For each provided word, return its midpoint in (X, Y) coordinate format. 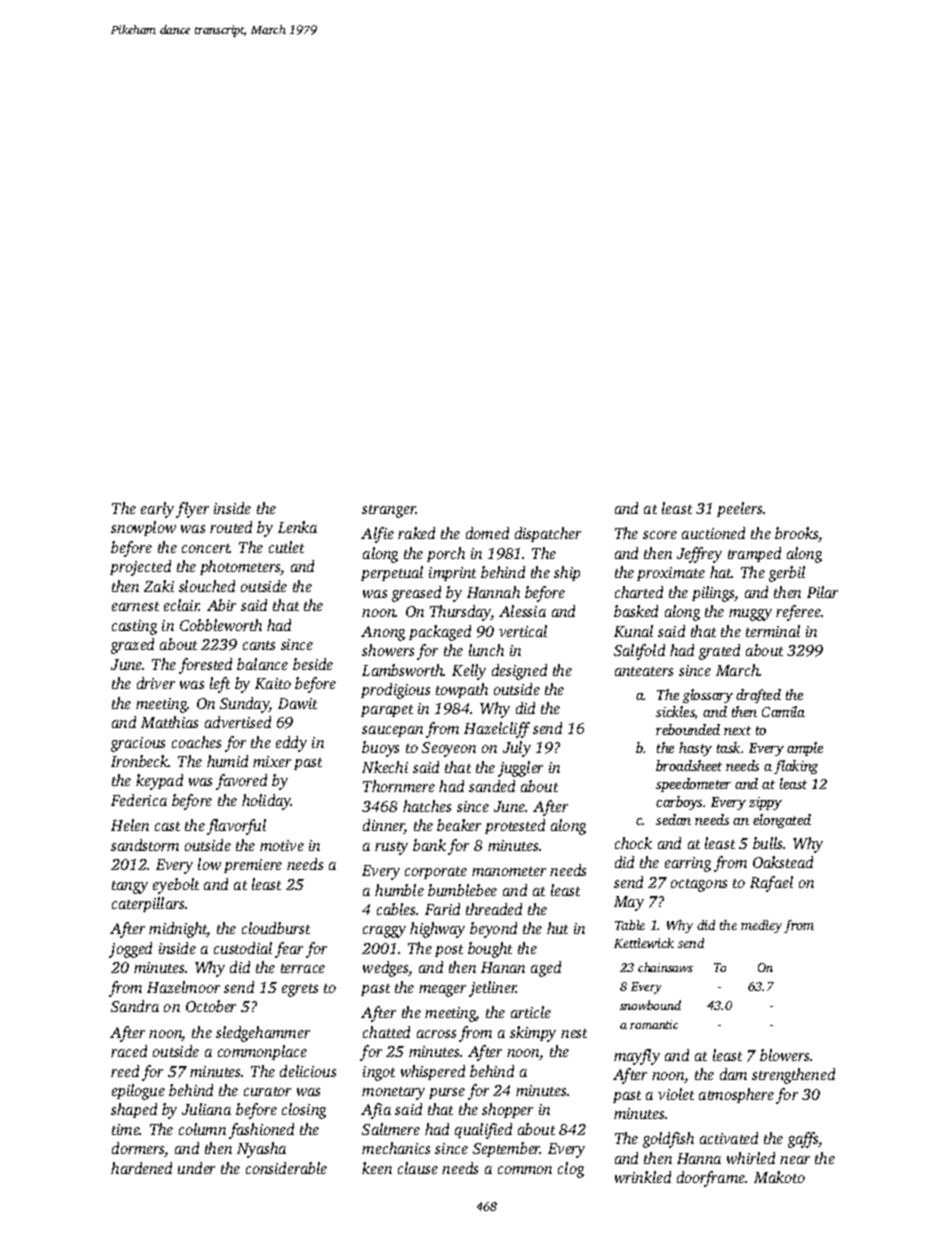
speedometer (693, 785)
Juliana (206, 1109)
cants (259, 645)
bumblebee (462, 890)
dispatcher (548, 534)
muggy (750, 615)
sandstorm (145, 845)
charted (639, 592)
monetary (393, 1093)
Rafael (771, 884)
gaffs (803, 1140)
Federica (139, 800)
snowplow (143, 528)
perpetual (392, 573)
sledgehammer (263, 1034)
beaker (459, 825)
